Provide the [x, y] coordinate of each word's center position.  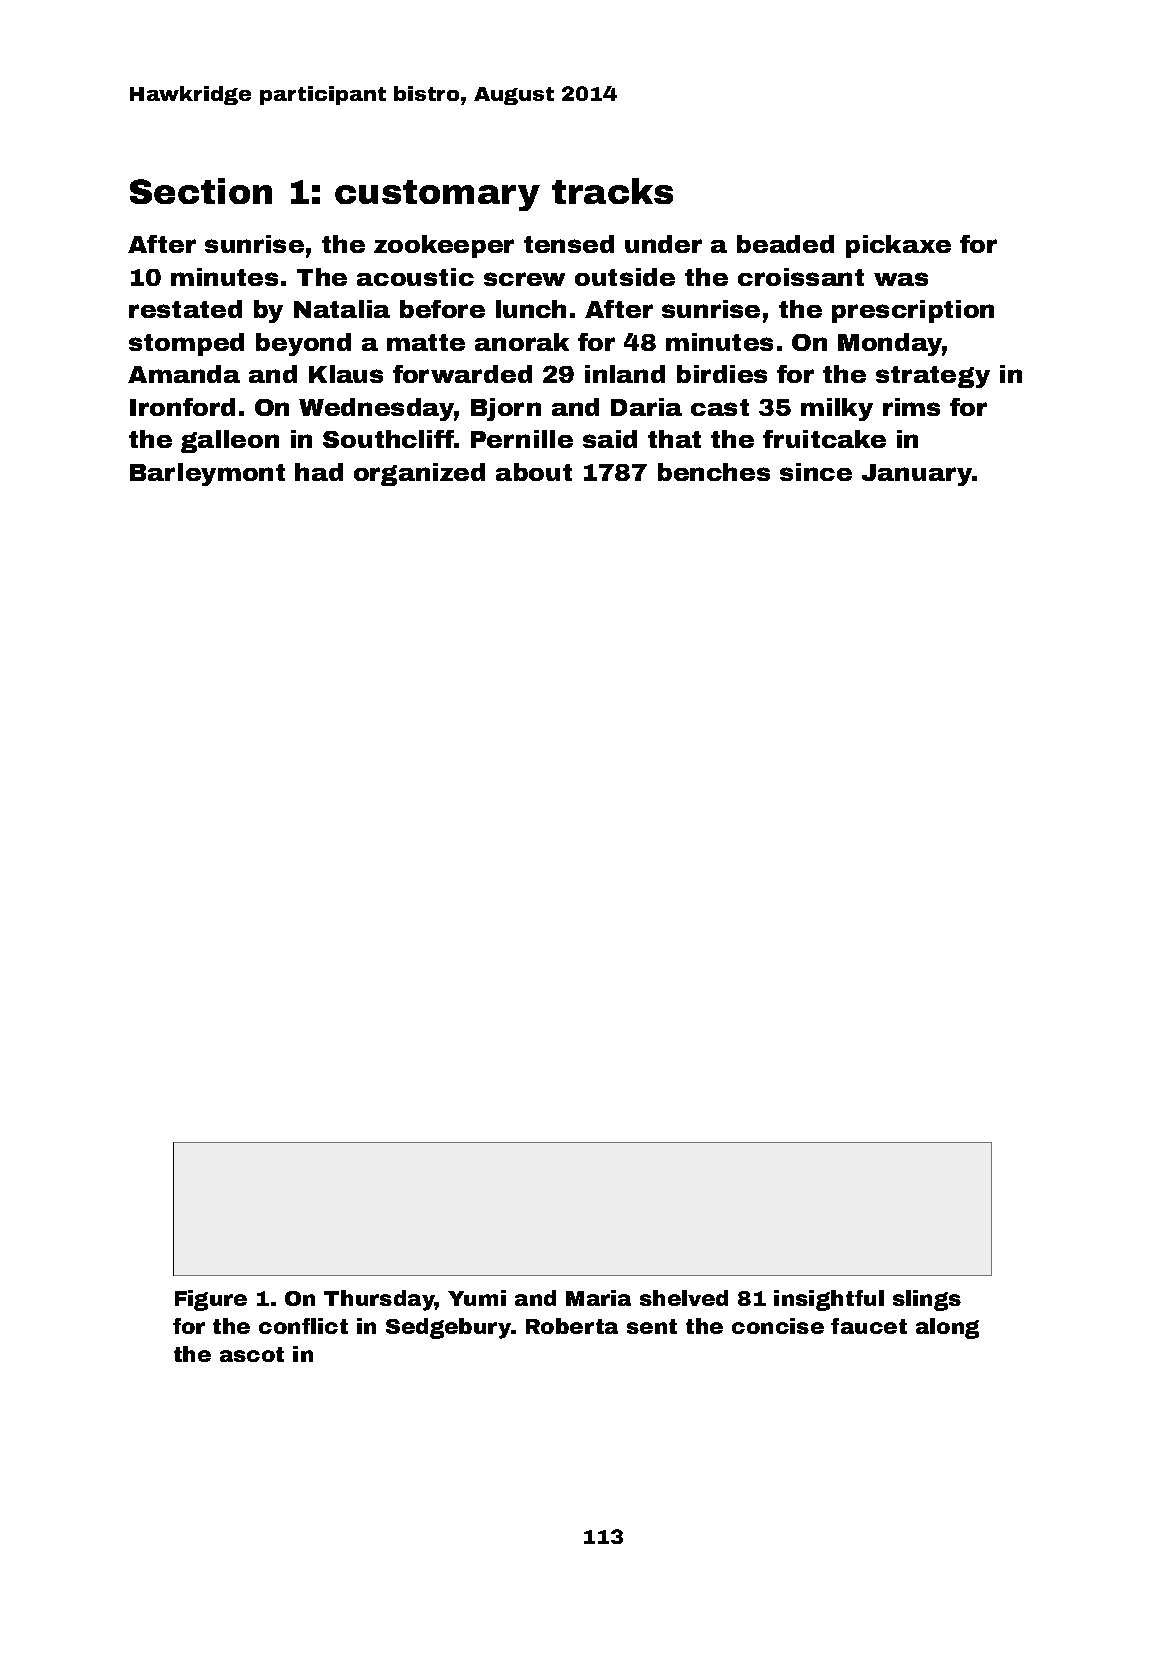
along [947, 1328]
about [534, 472]
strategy [933, 377]
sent [652, 1326]
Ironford [182, 407]
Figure [211, 1300]
